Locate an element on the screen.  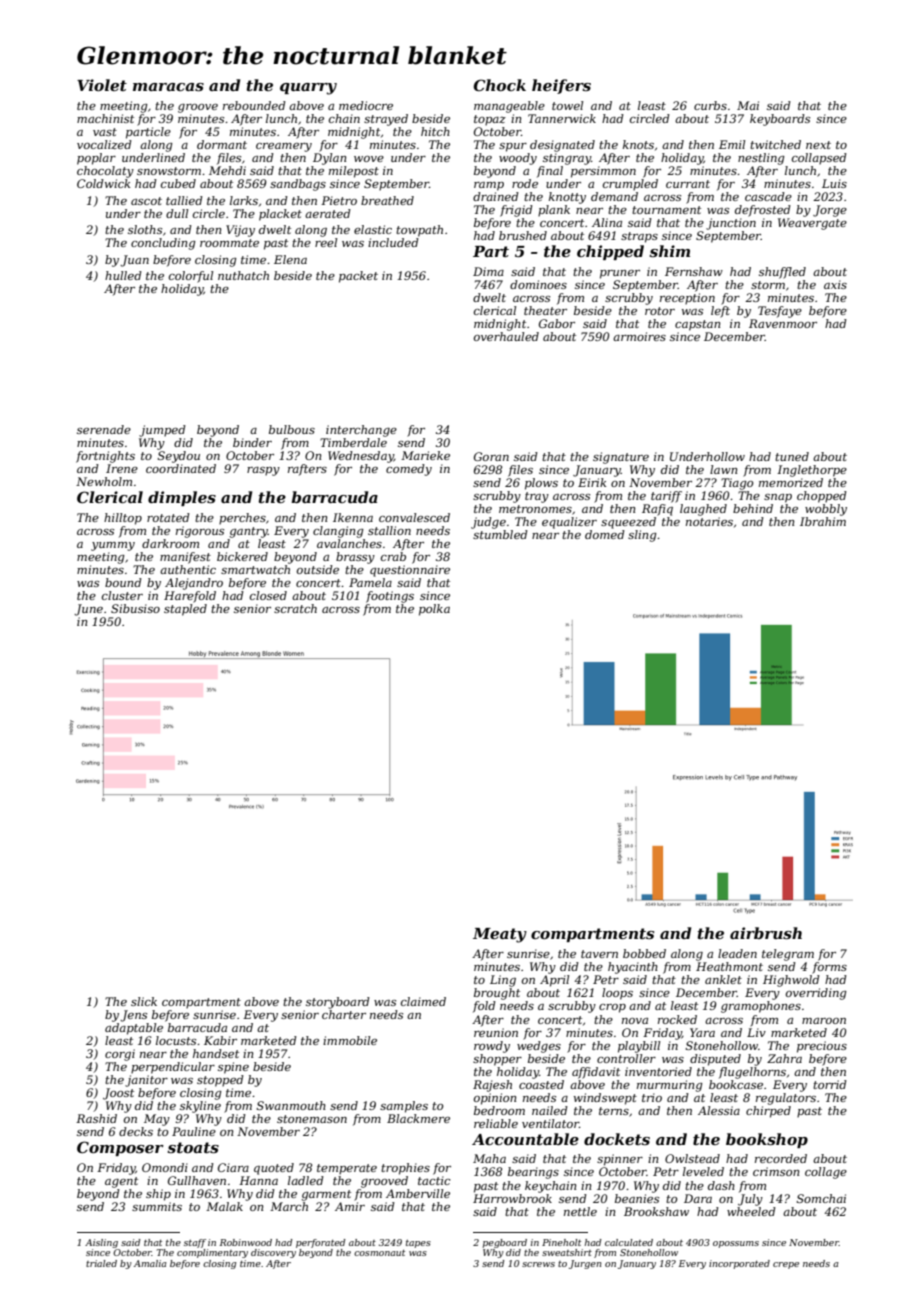
Composer is located at coordinates (120, 1148).
